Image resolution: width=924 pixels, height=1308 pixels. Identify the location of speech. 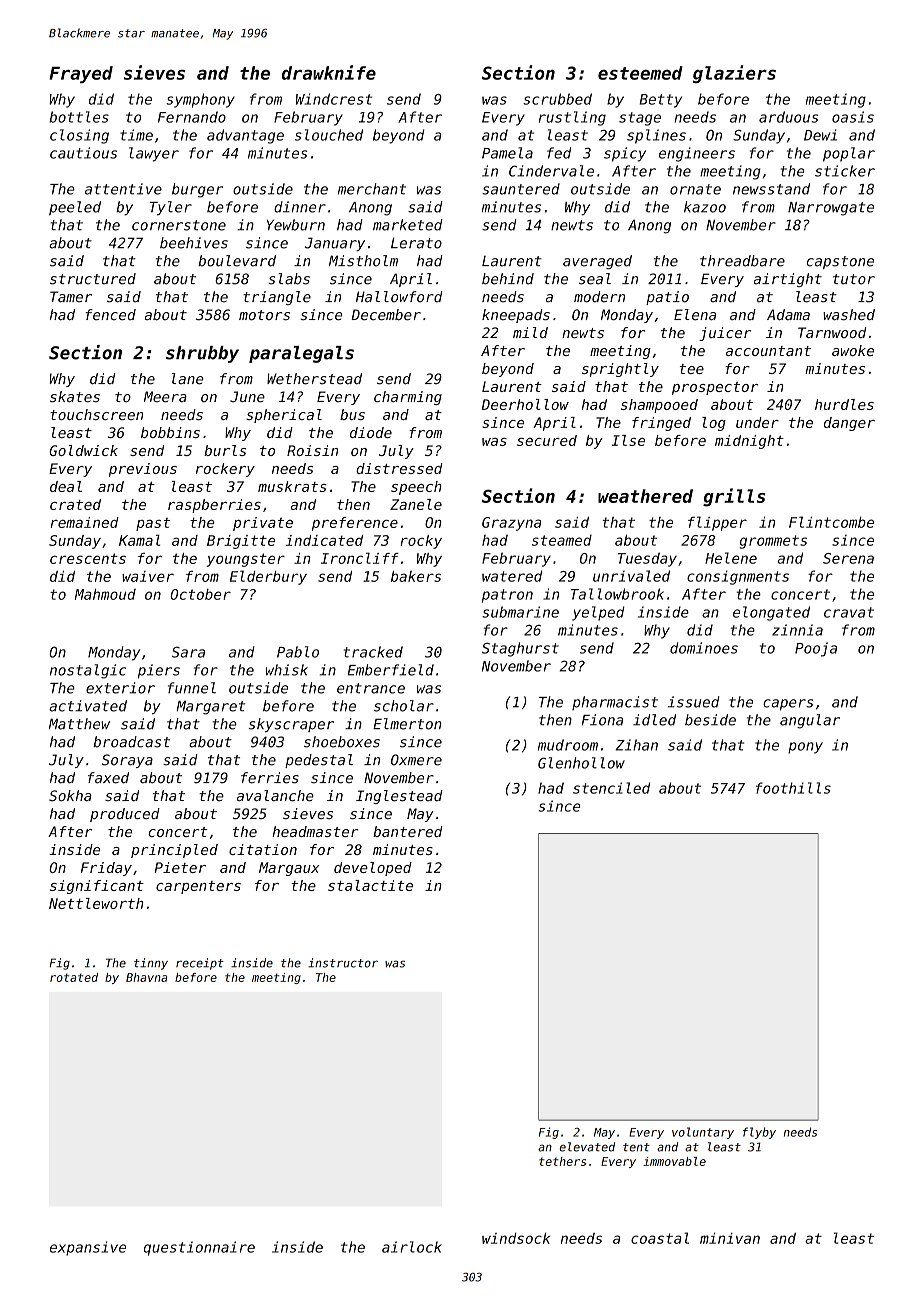
(416, 488).
